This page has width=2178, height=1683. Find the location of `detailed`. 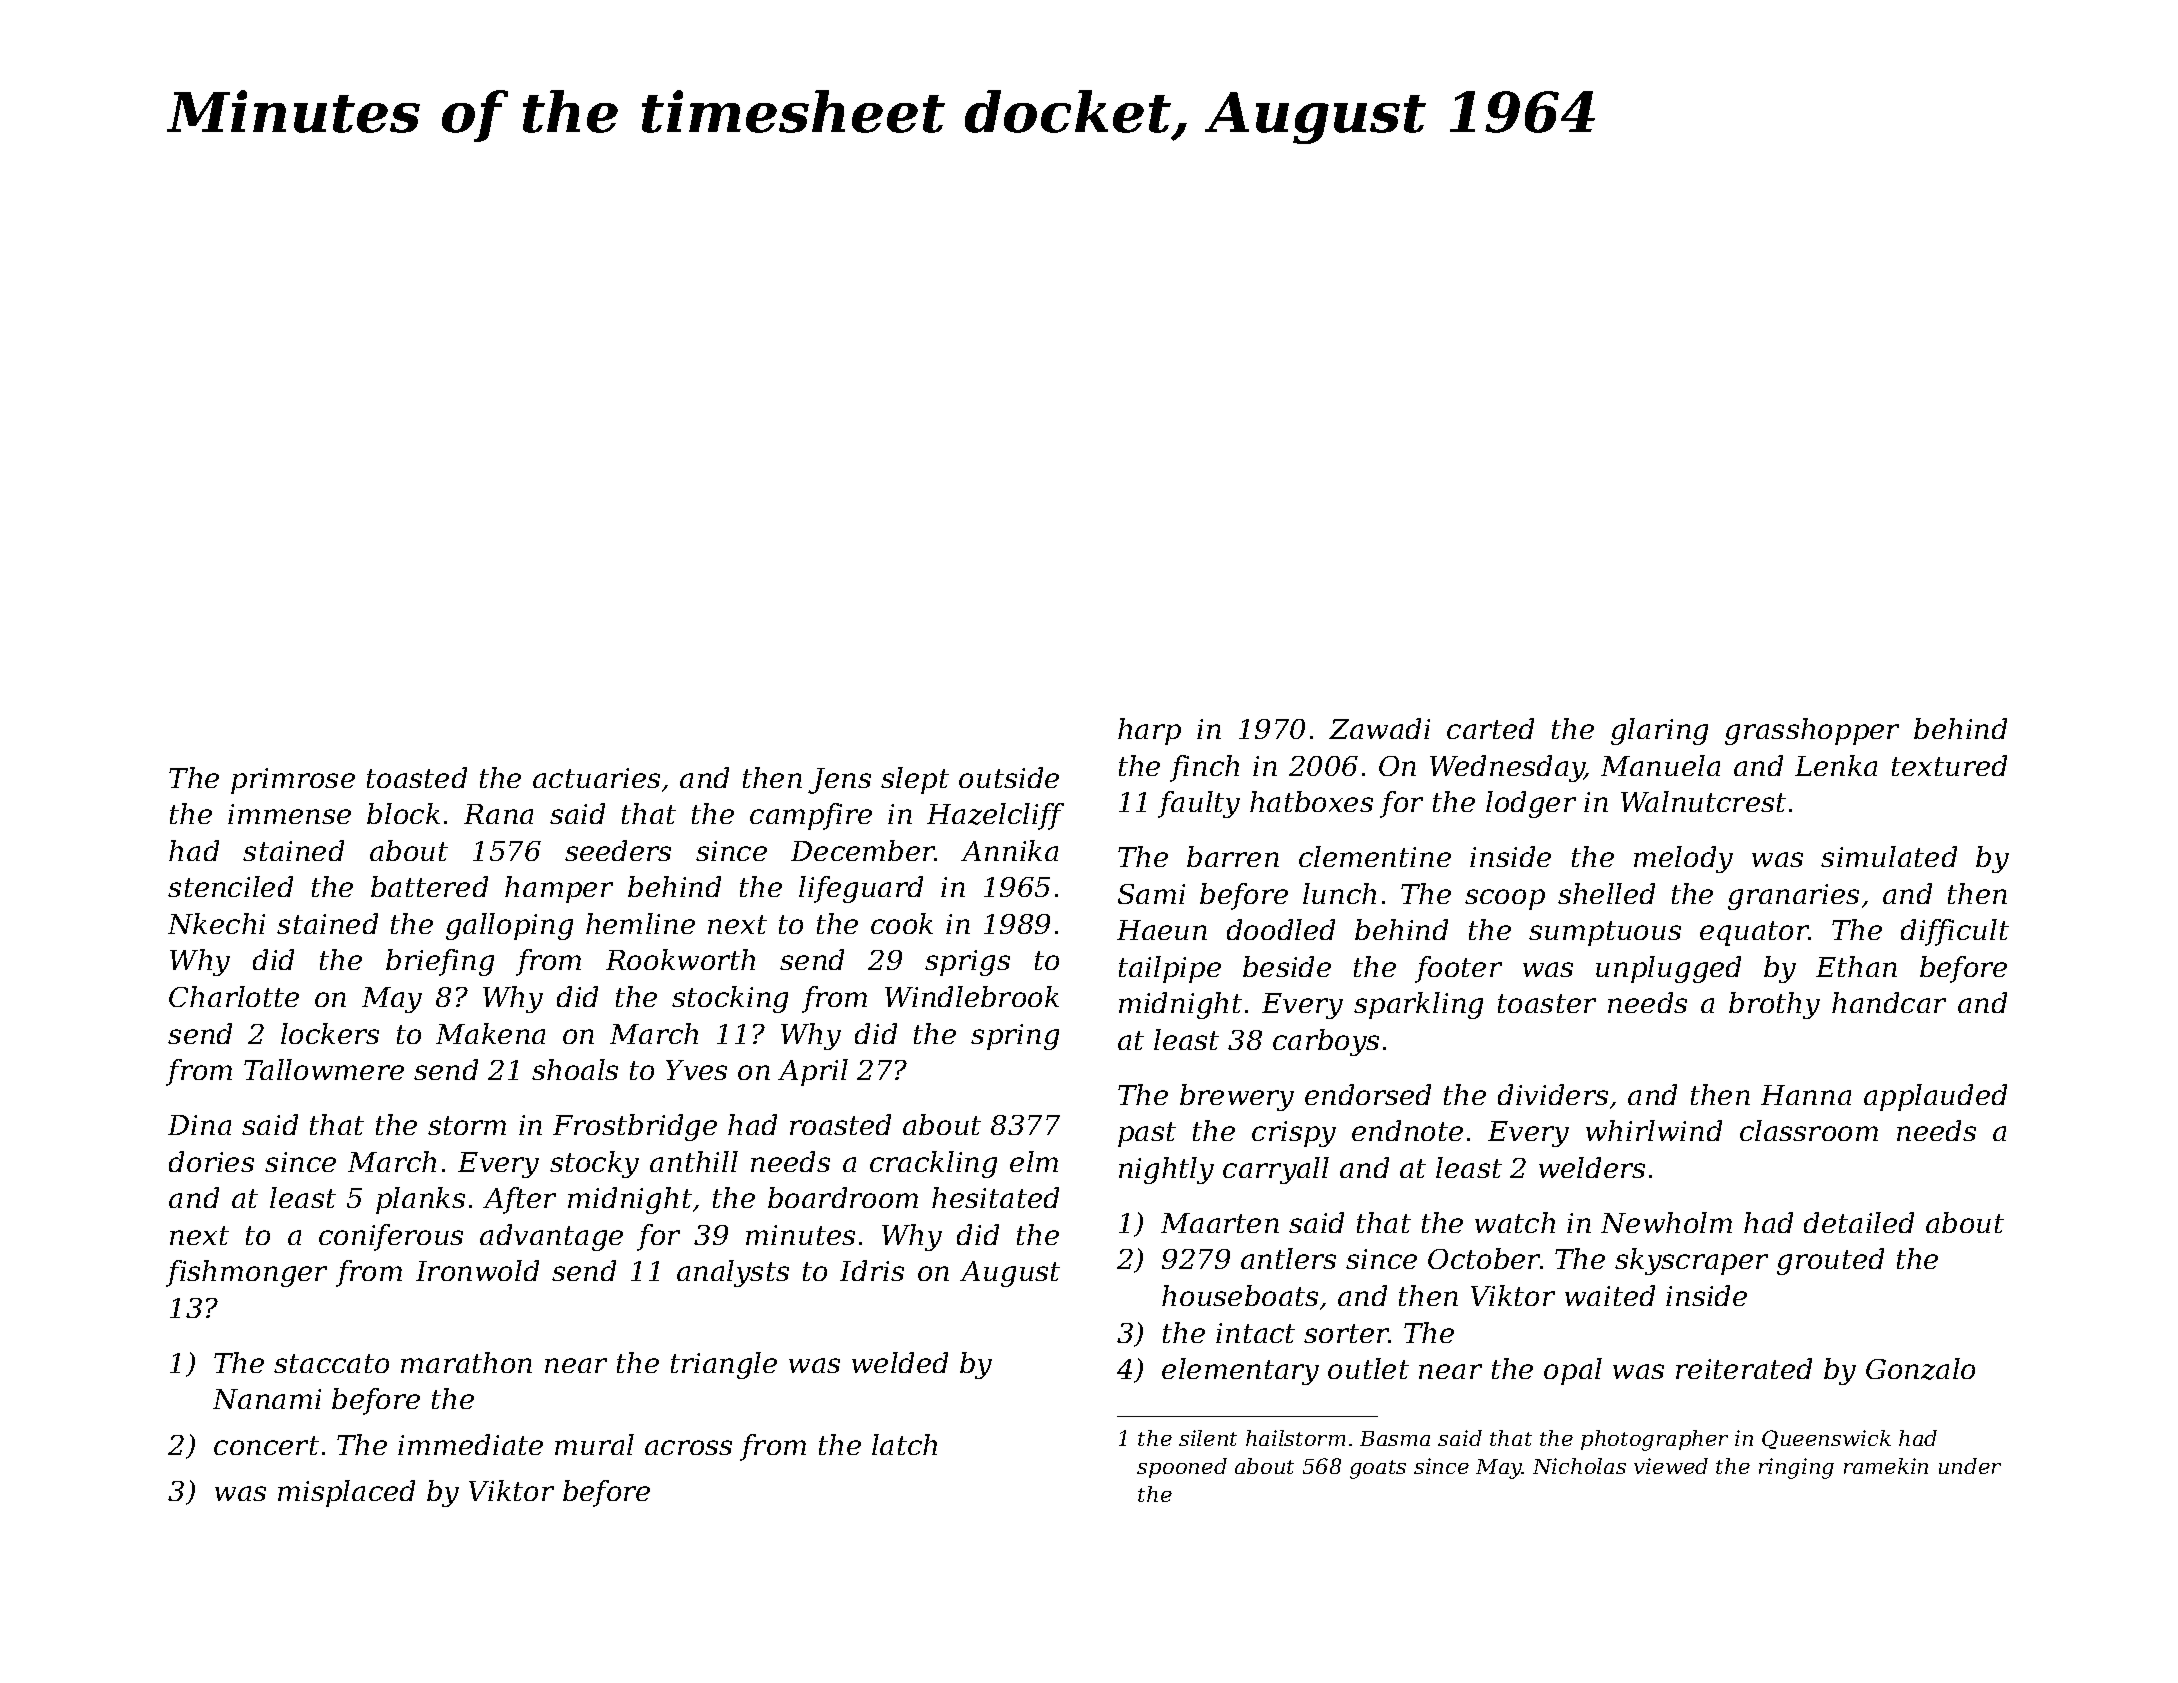

detailed is located at coordinates (1859, 1222).
